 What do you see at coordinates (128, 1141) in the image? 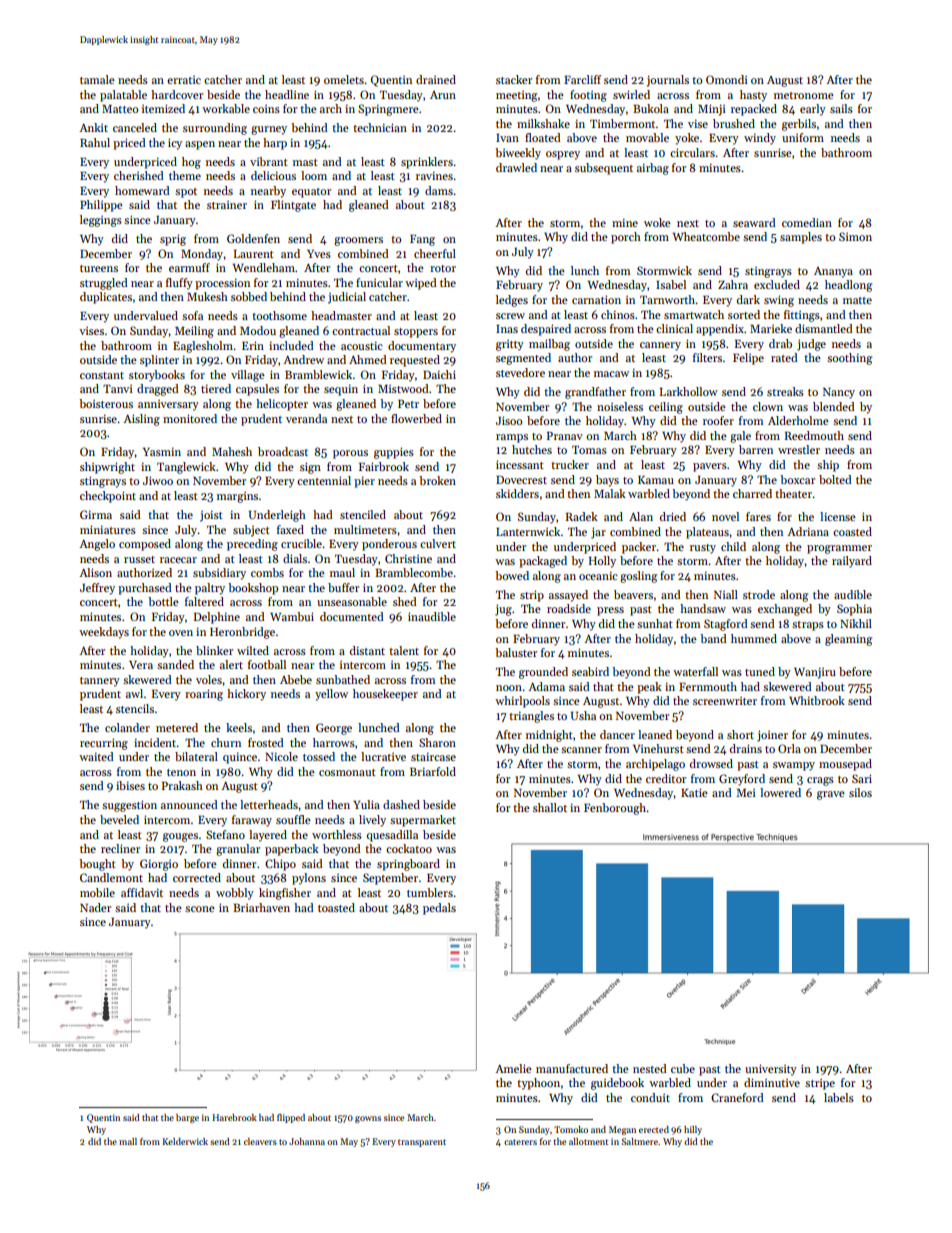
I see `mall` at bounding box center [128, 1141].
